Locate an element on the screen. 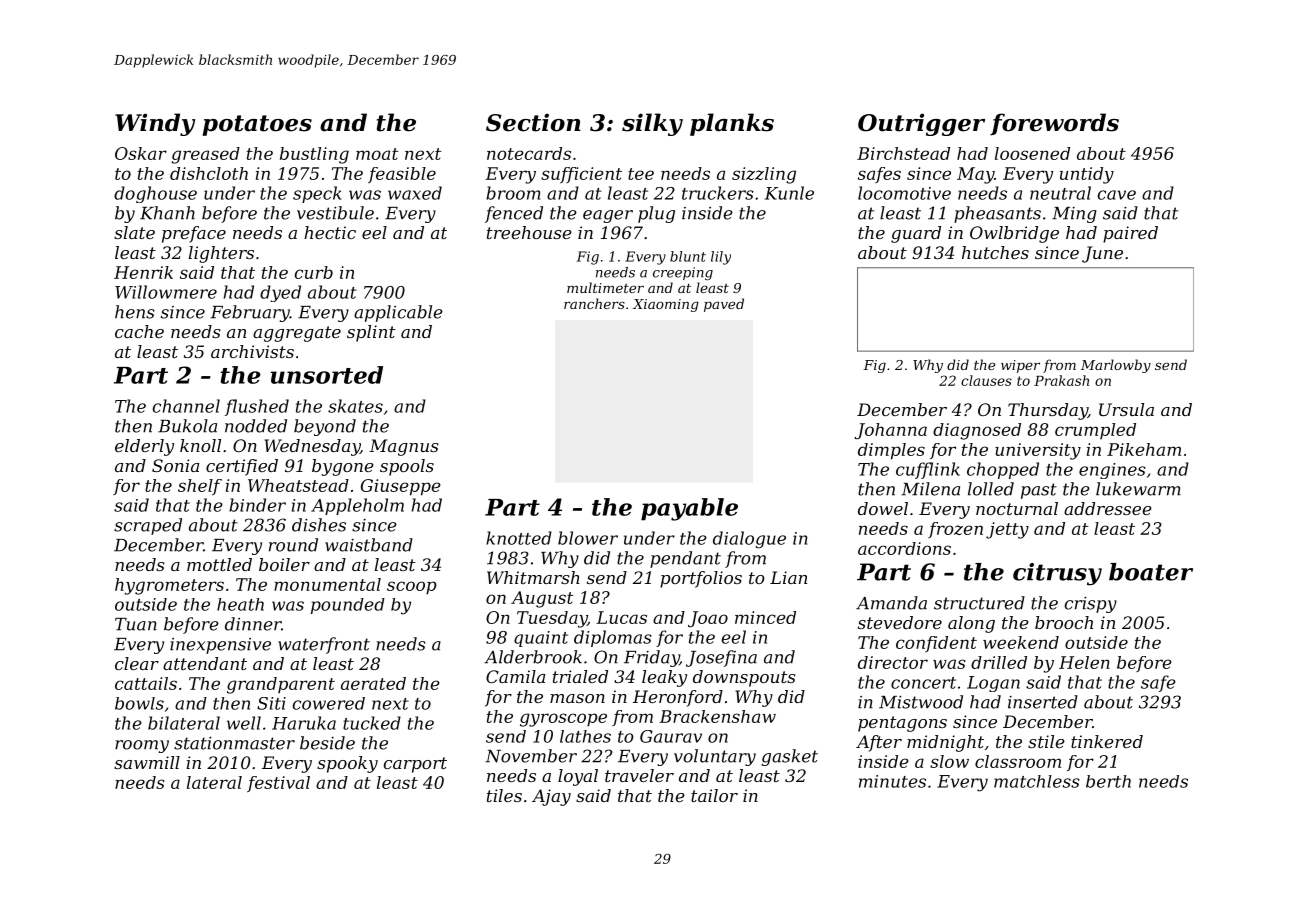 The width and height of the screenshot is (1308, 924). Helen is located at coordinates (1084, 662).
